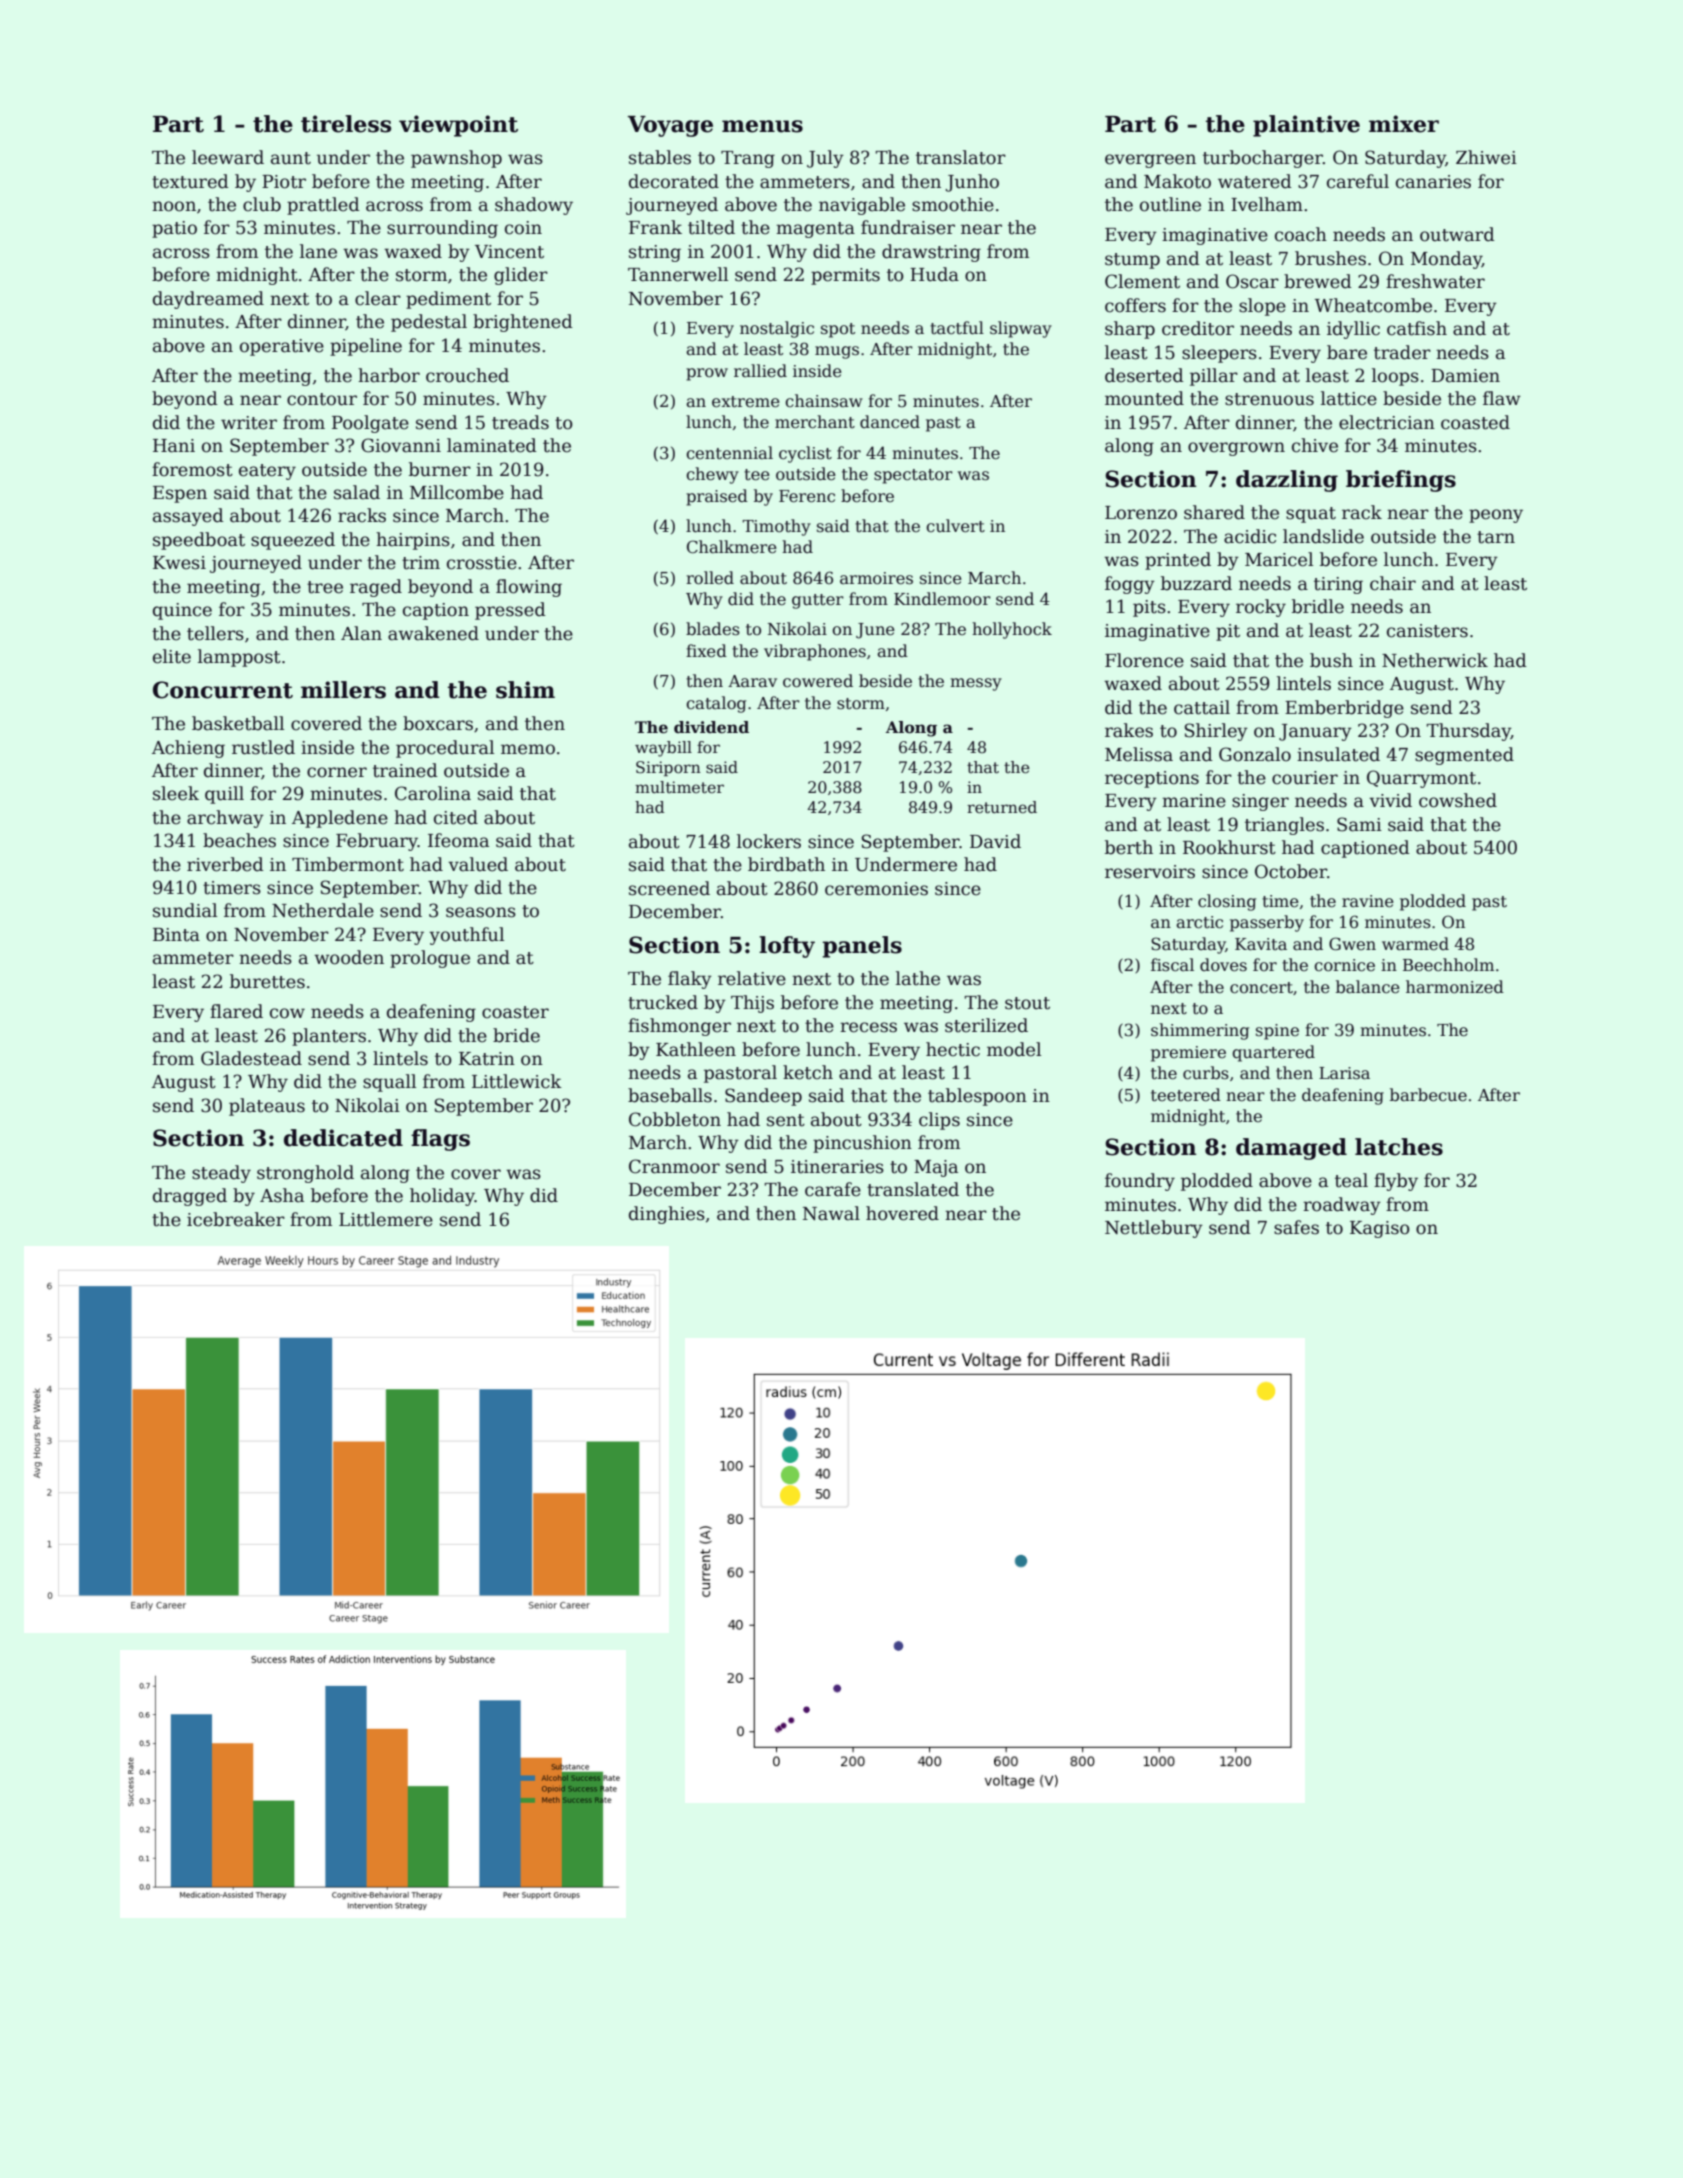 Image resolution: width=1683 pixels, height=2178 pixels. I want to click on Littlewick, so click(517, 1081).
